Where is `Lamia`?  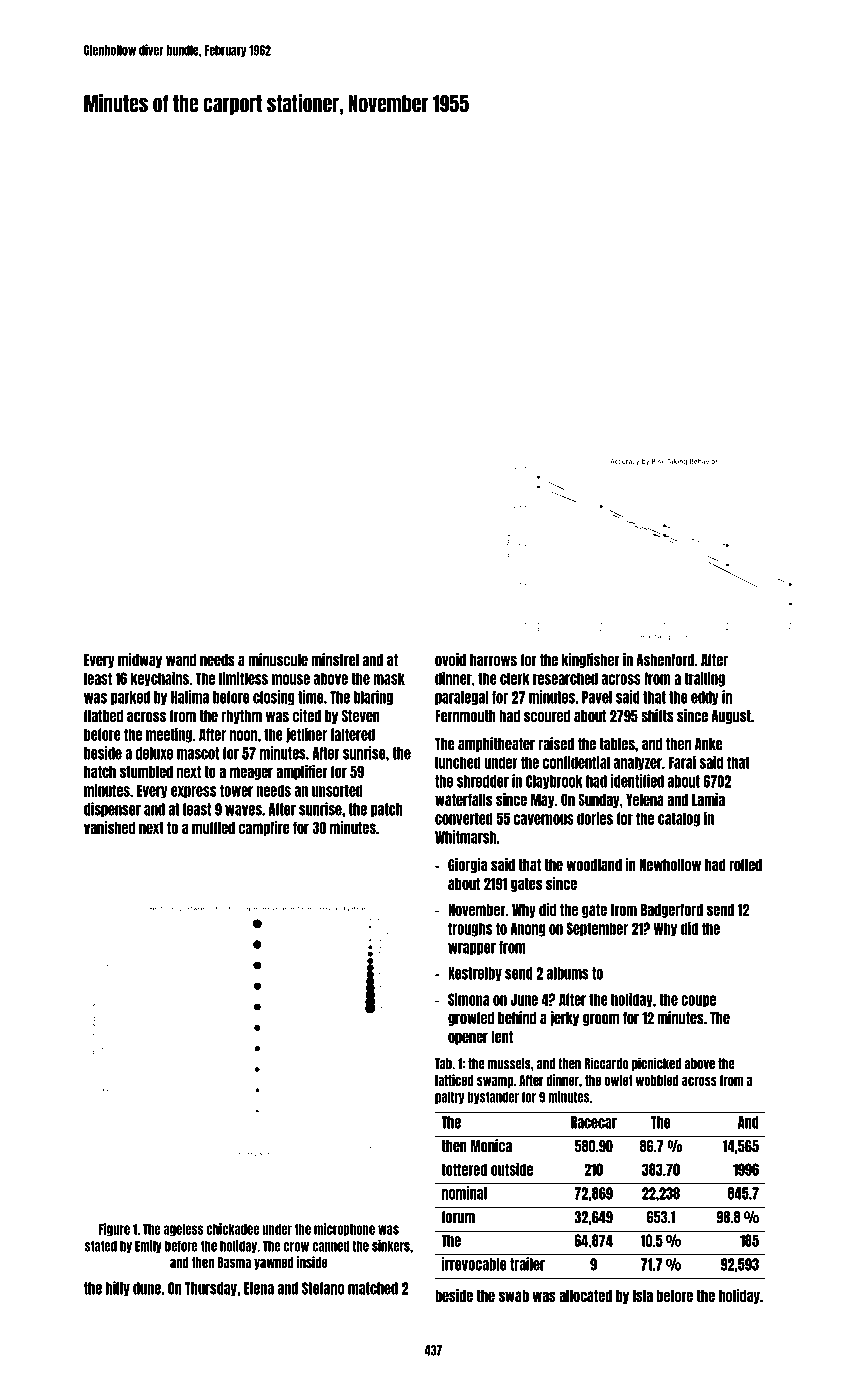
Lamia is located at coordinates (708, 799).
